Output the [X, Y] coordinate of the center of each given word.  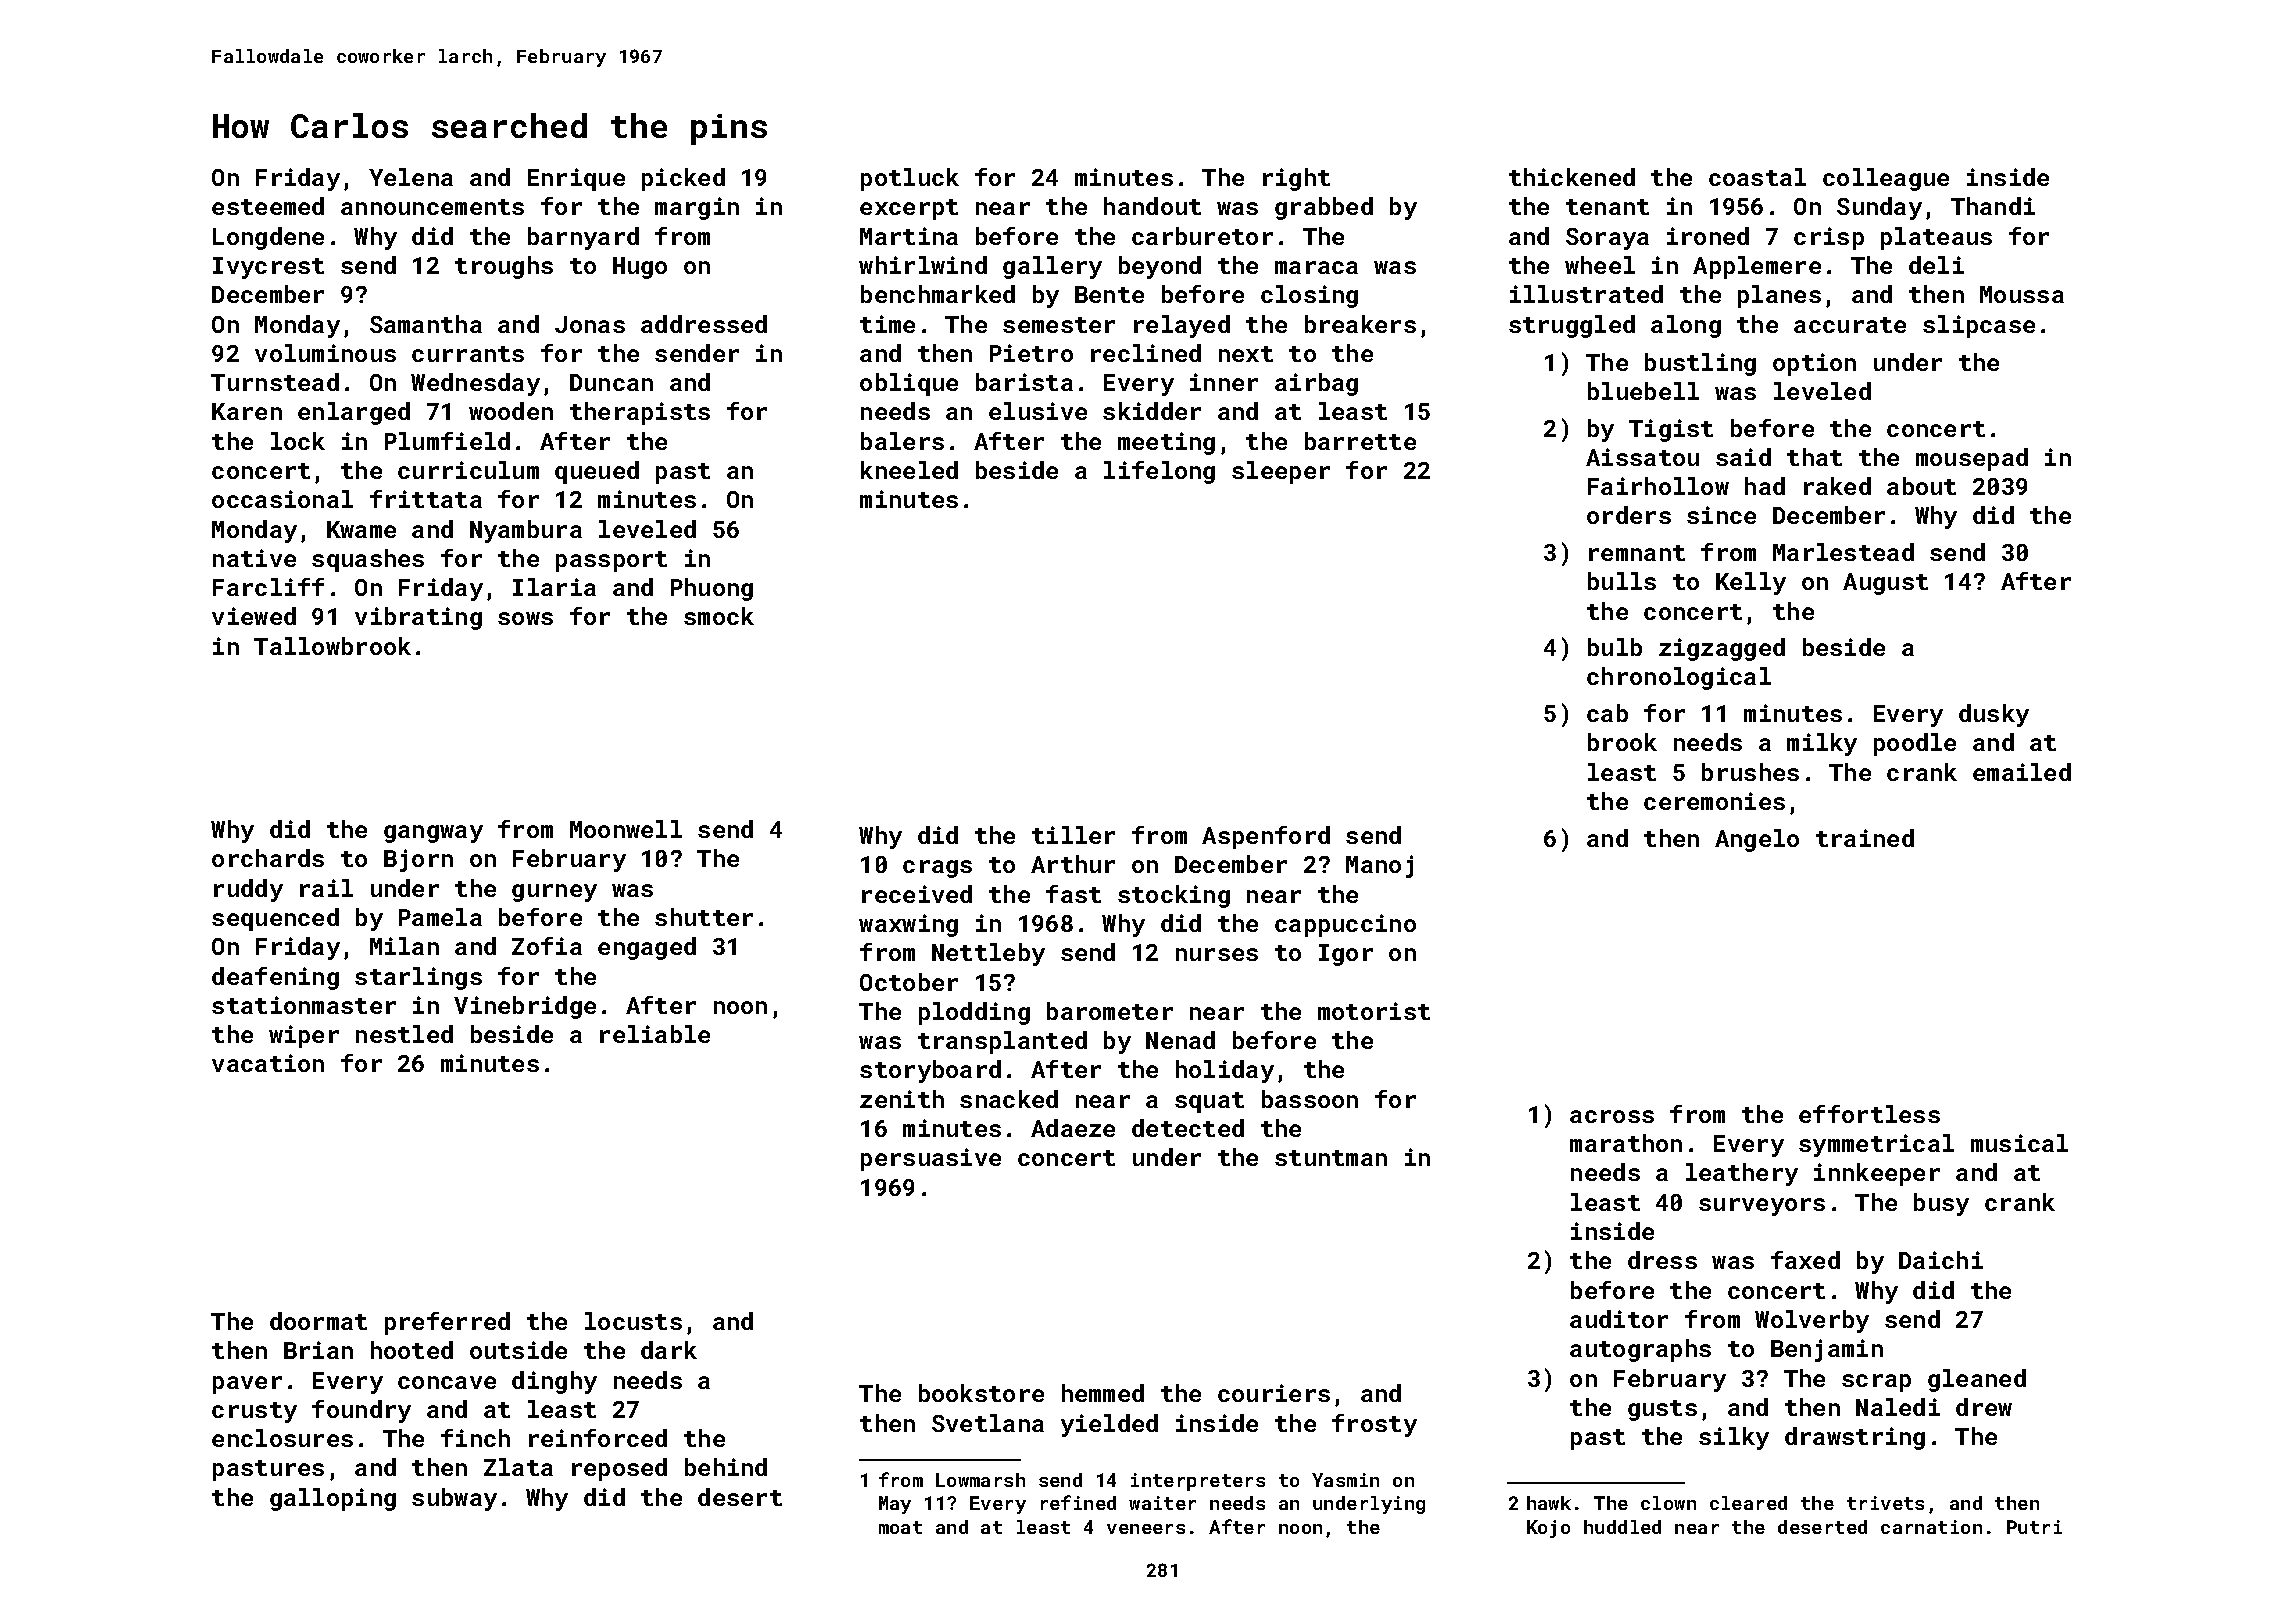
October [909, 982]
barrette [1360, 441]
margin [697, 208]
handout [1152, 206]
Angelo [1757, 840]
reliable [655, 1034]
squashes [368, 560]
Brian [318, 1350]
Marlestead [1843, 552]
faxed [1805, 1260]
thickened [1572, 177]
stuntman [1331, 1158]
